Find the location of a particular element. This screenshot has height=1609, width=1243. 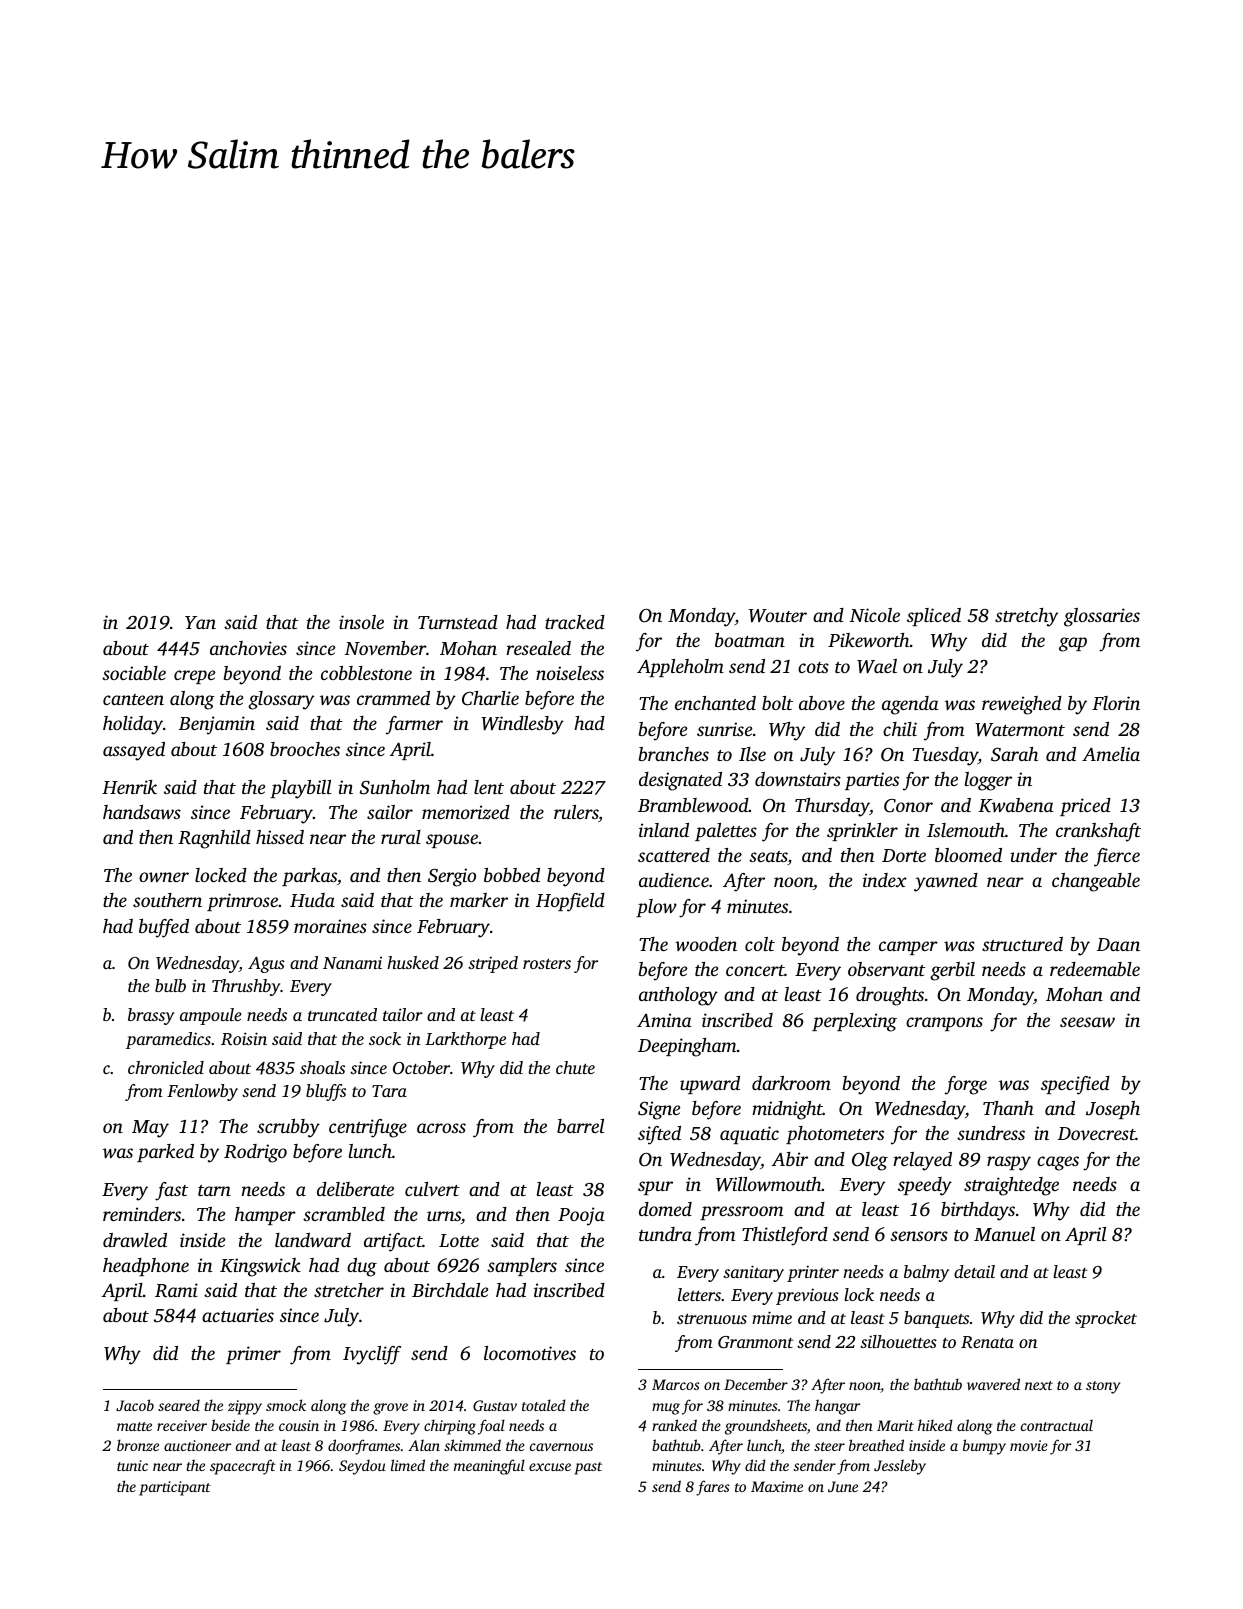

priced is located at coordinates (1085, 807).
